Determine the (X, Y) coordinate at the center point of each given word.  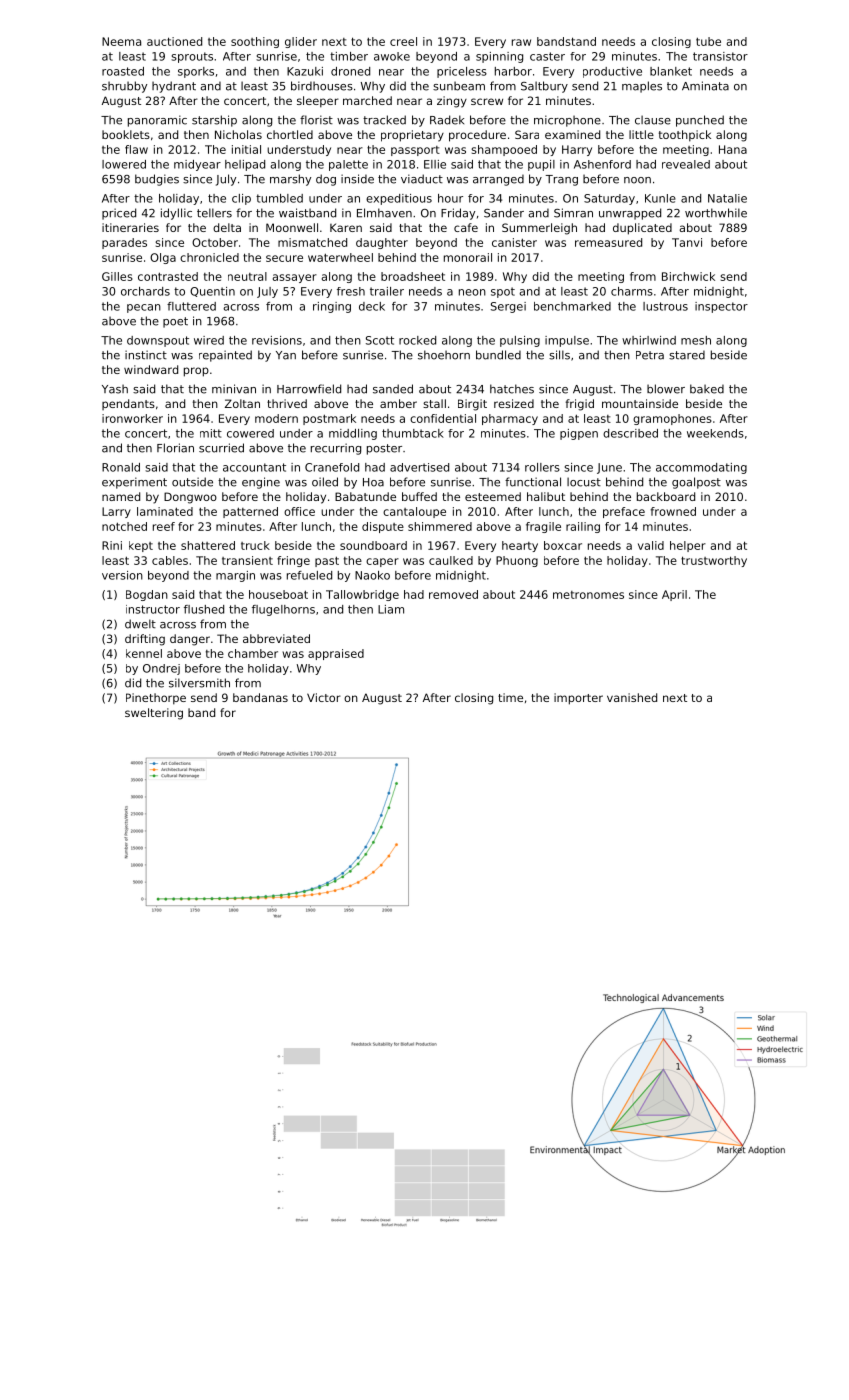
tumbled (279, 198)
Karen (346, 227)
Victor (324, 697)
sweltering (154, 714)
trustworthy (714, 561)
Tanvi (687, 242)
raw (521, 42)
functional (533, 482)
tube (708, 41)
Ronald (121, 467)
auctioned (174, 41)
